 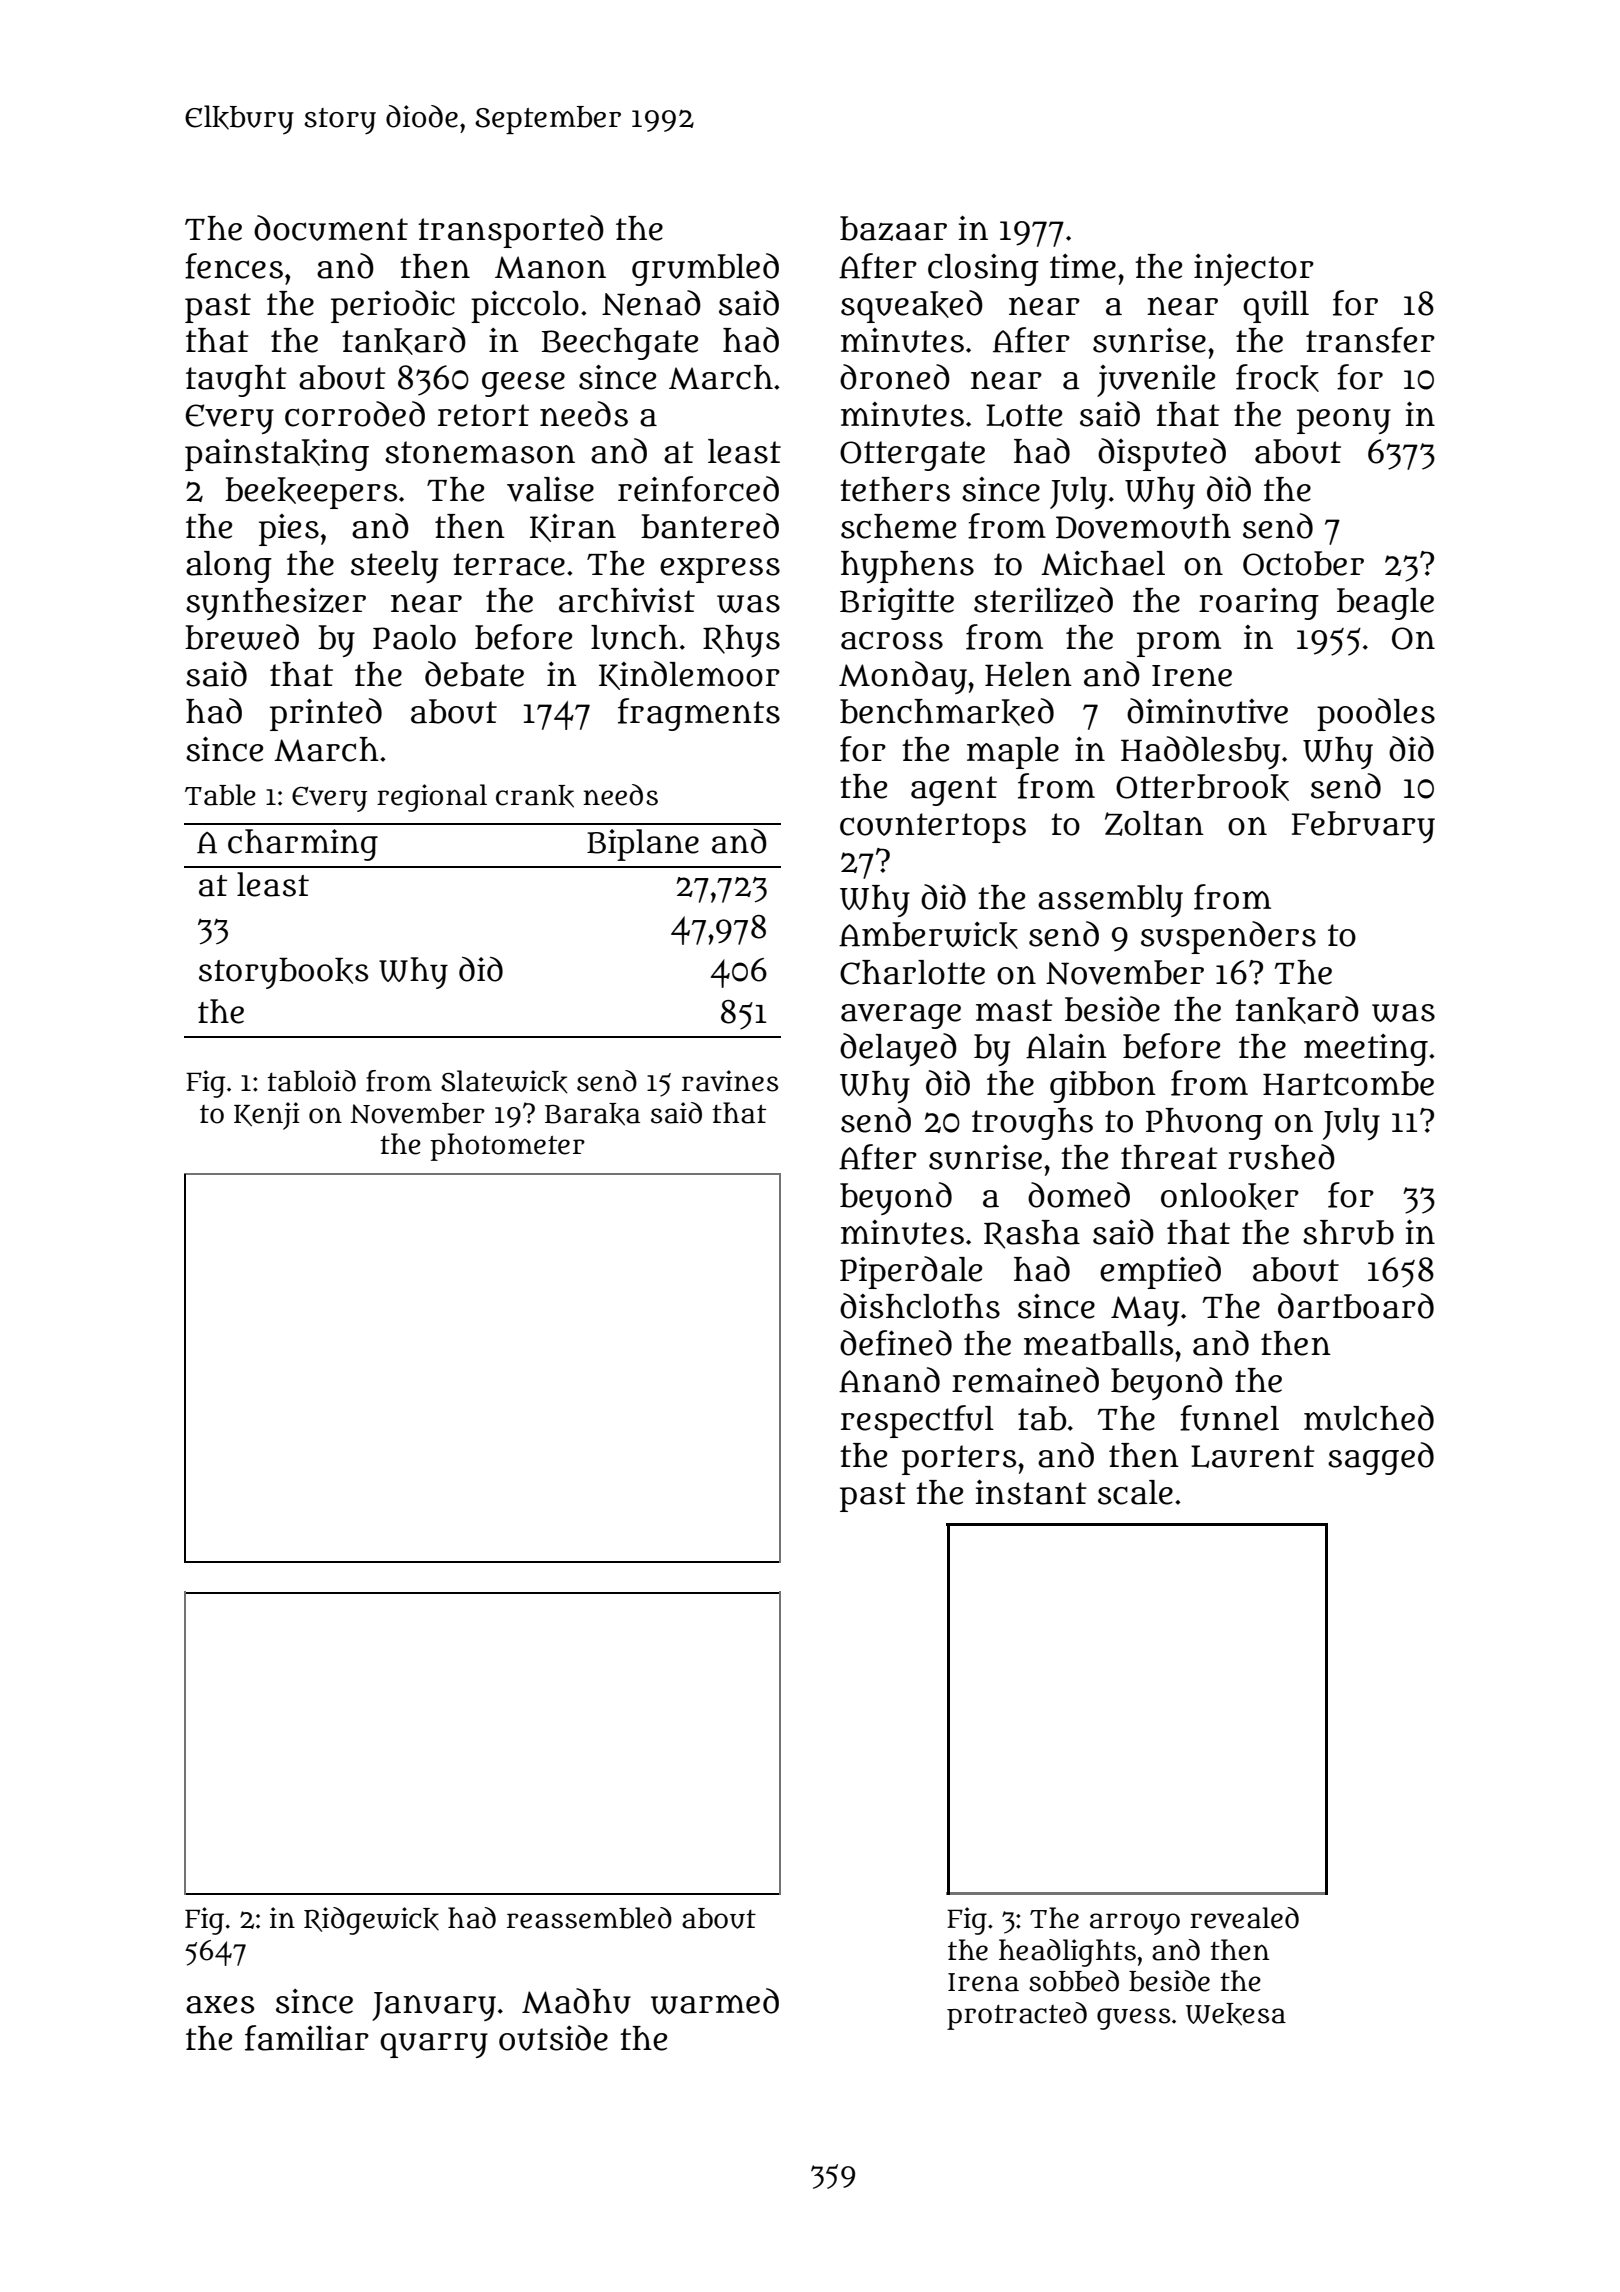 What do you see at coordinates (889, 1380) in the page?
I see `Anand` at bounding box center [889, 1380].
